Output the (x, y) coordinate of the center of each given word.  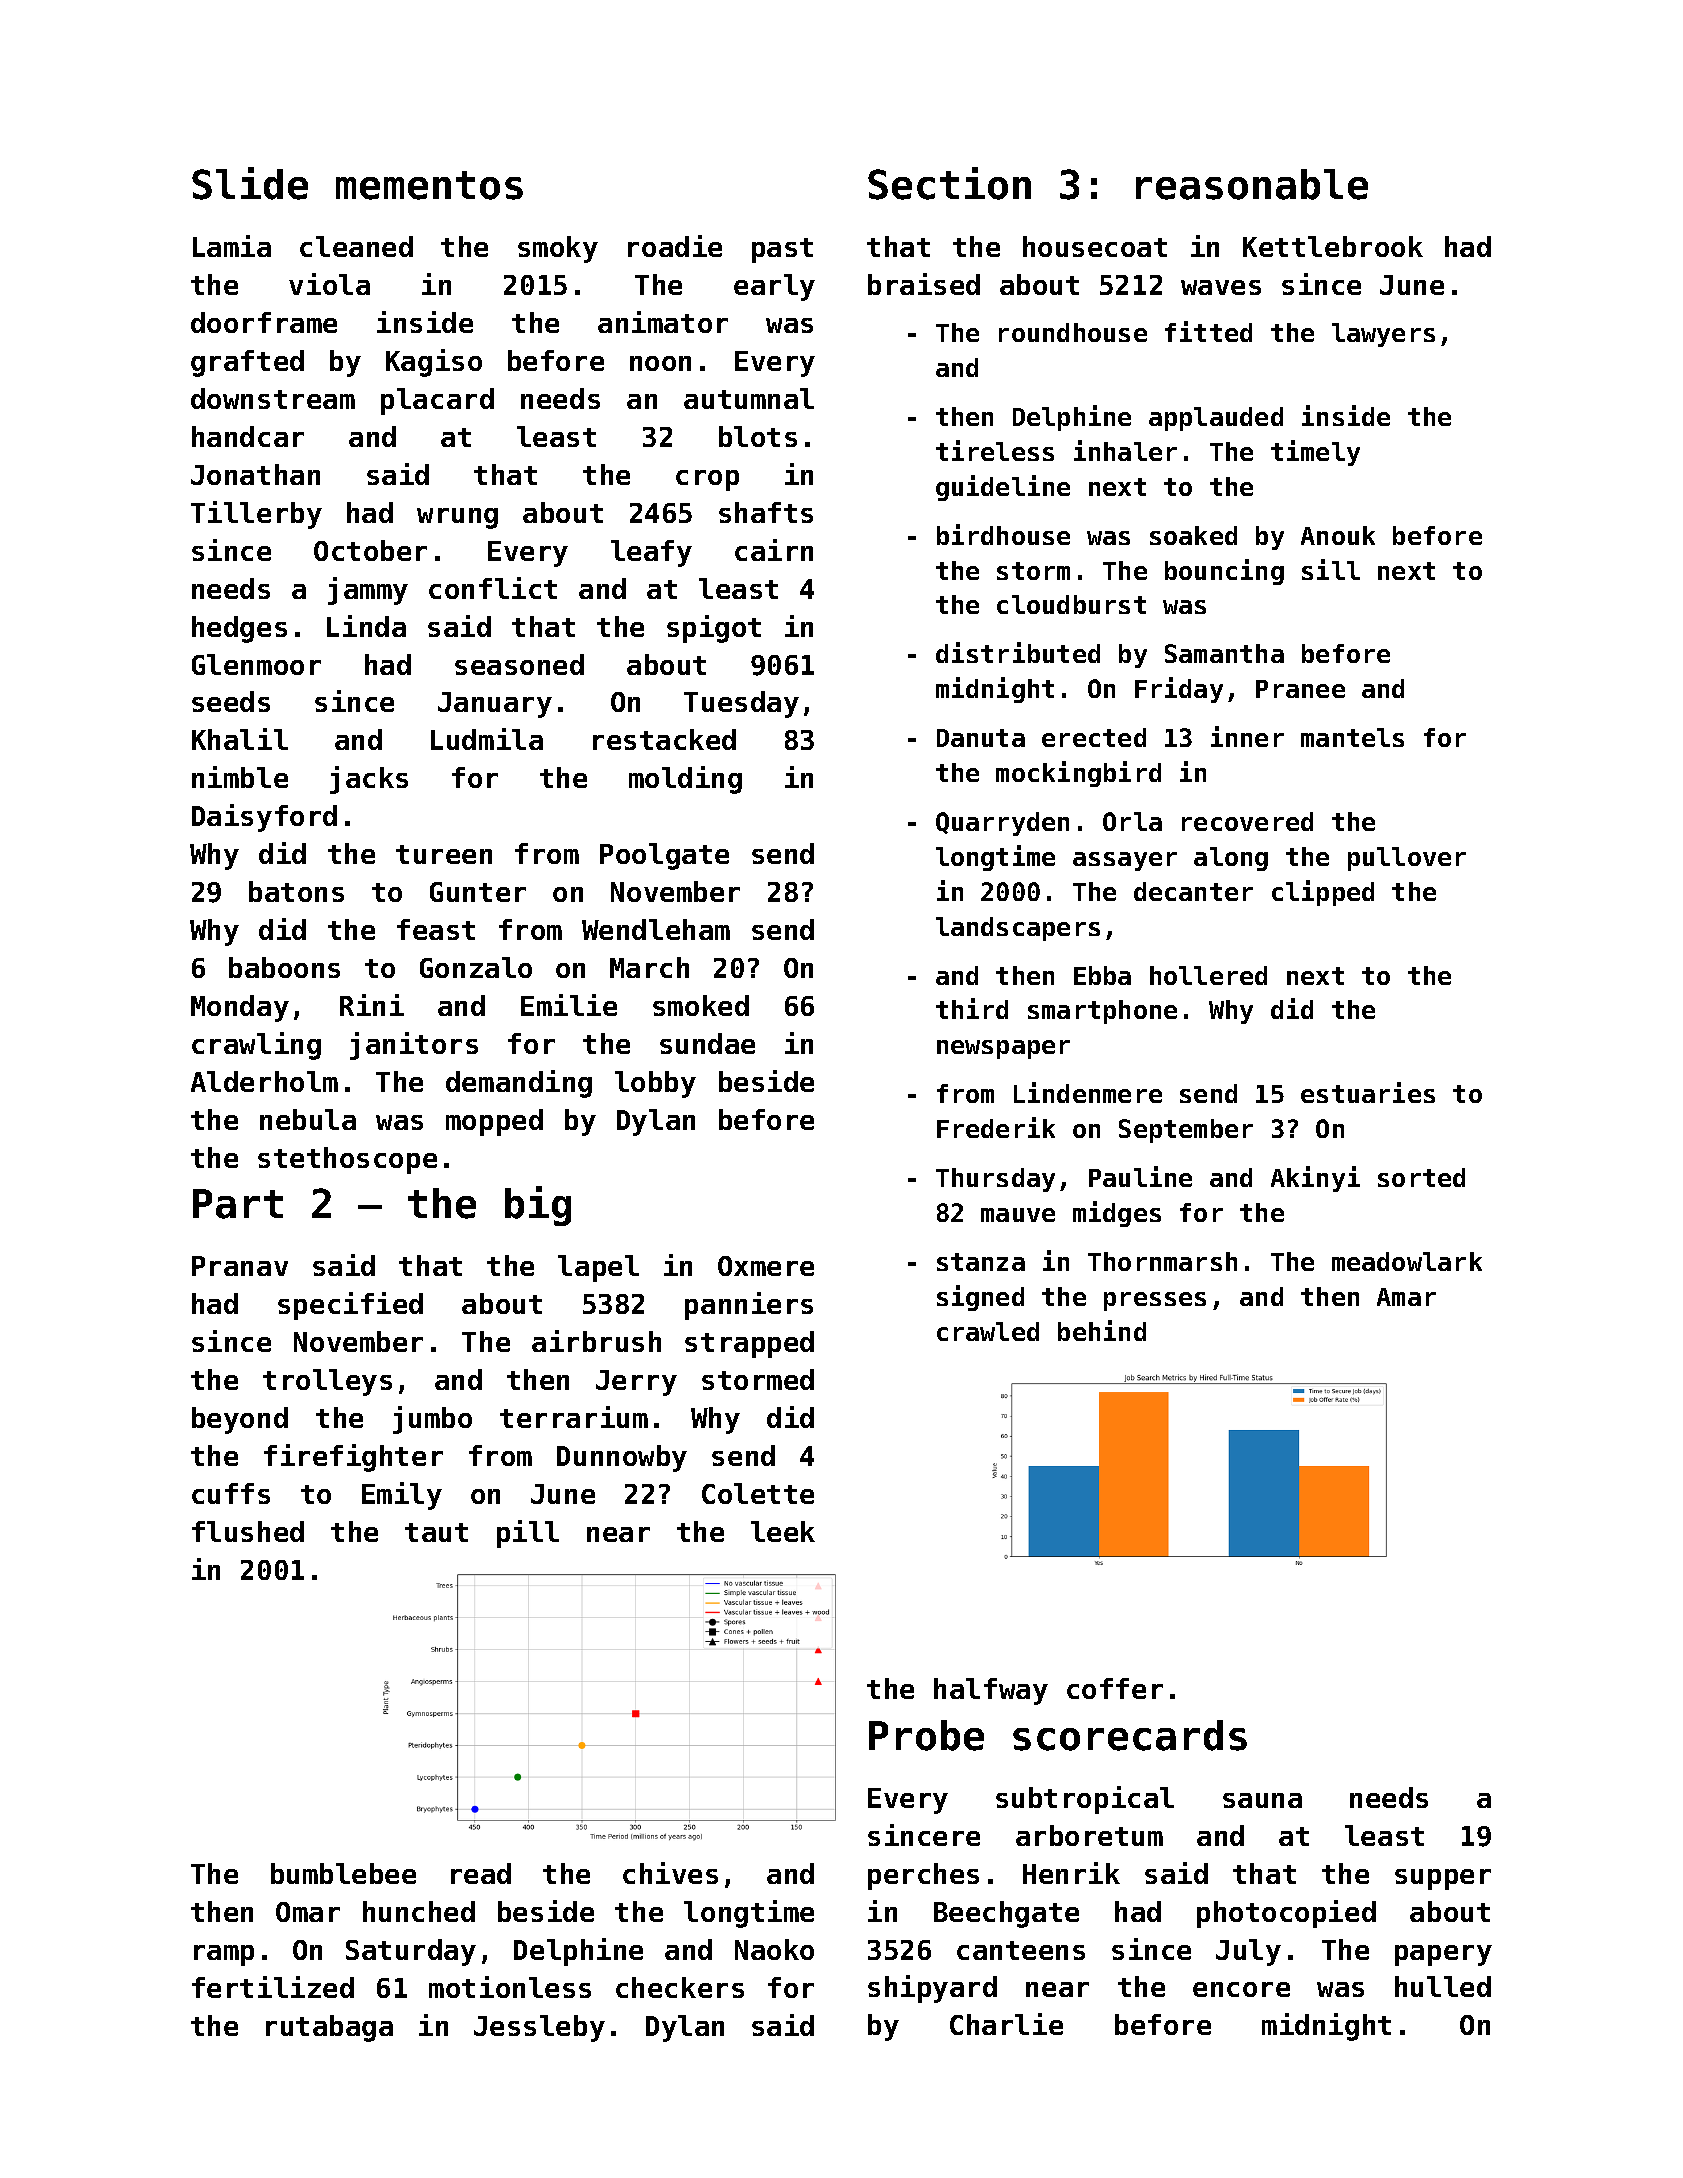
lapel (598, 1268)
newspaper (1003, 1049)
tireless (995, 450)
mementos (429, 185)
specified (350, 1306)
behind (1102, 1330)
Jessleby (539, 2028)
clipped (1323, 893)
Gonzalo (476, 967)
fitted (1208, 331)
